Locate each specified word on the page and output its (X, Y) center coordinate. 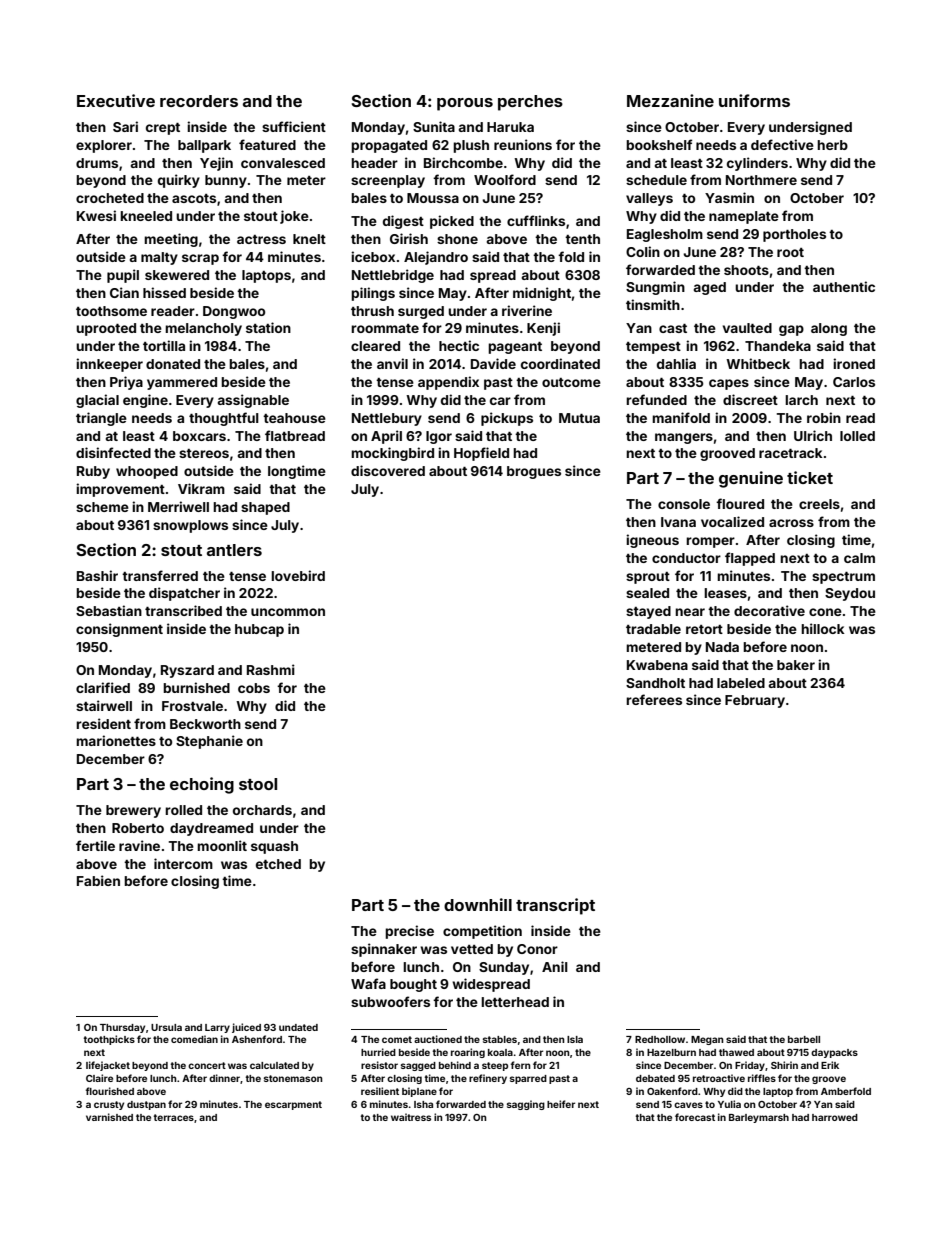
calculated (274, 1065)
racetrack (791, 453)
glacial (97, 401)
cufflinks (536, 220)
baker (796, 665)
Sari (125, 126)
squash (274, 847)
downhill (478, 904)
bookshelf (659, 144)
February (755, 701)
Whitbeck (758, 363)
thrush (372, 311)
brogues (534, 472)
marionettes (116, 740)
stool (258, 784)
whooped (147, 472)
